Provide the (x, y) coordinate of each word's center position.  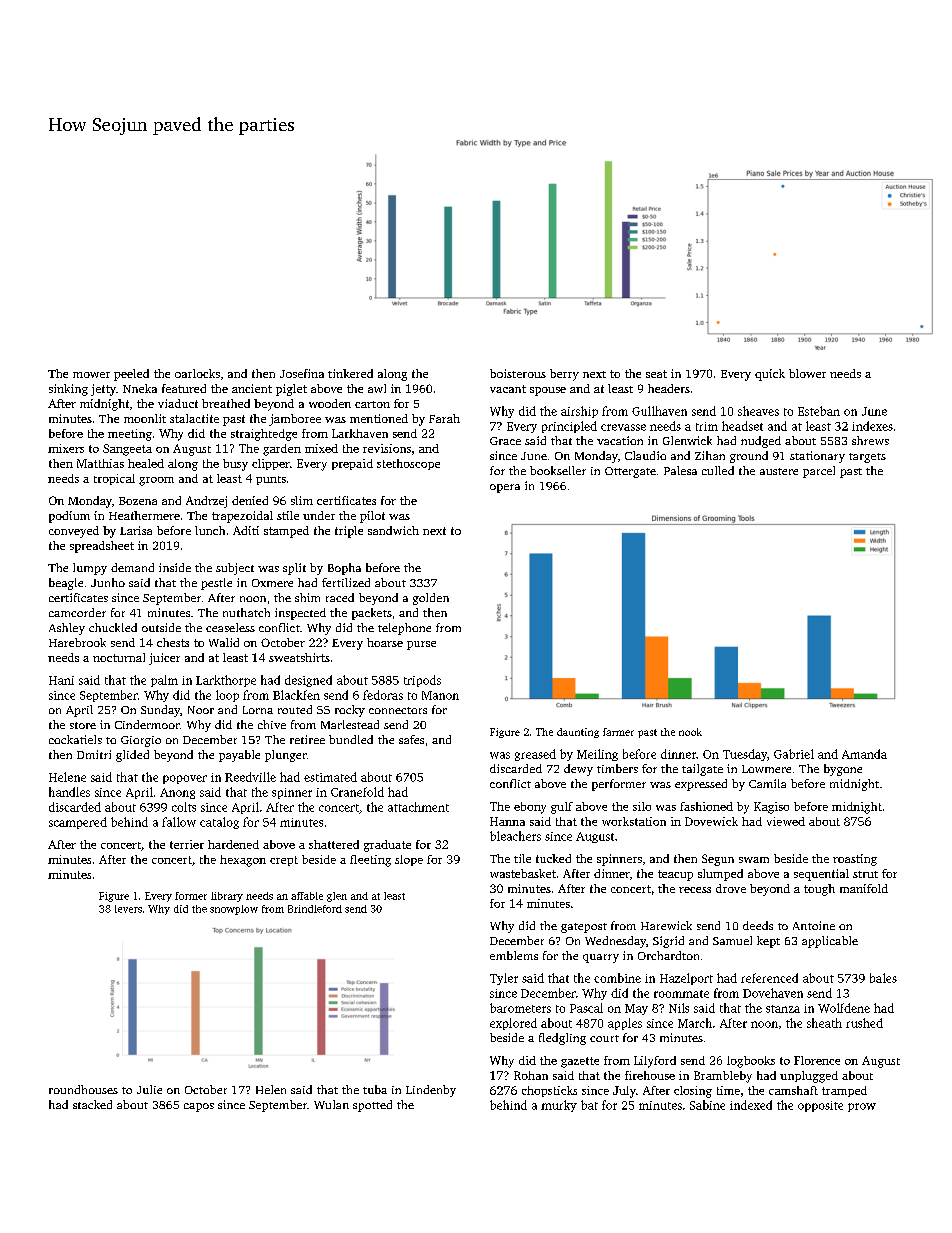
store (83, 725)
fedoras (383, 695)
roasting (855, 860)
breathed (226, 403)
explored (513, 1024)
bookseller (558, 470)
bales (883, 978)
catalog (219, 823)
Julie (149, 1089)
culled (718, 470)
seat (656, 374)
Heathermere (144, 515)
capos (199, 1107)
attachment (418, 807)
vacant (508, 389)
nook (690, 732)
